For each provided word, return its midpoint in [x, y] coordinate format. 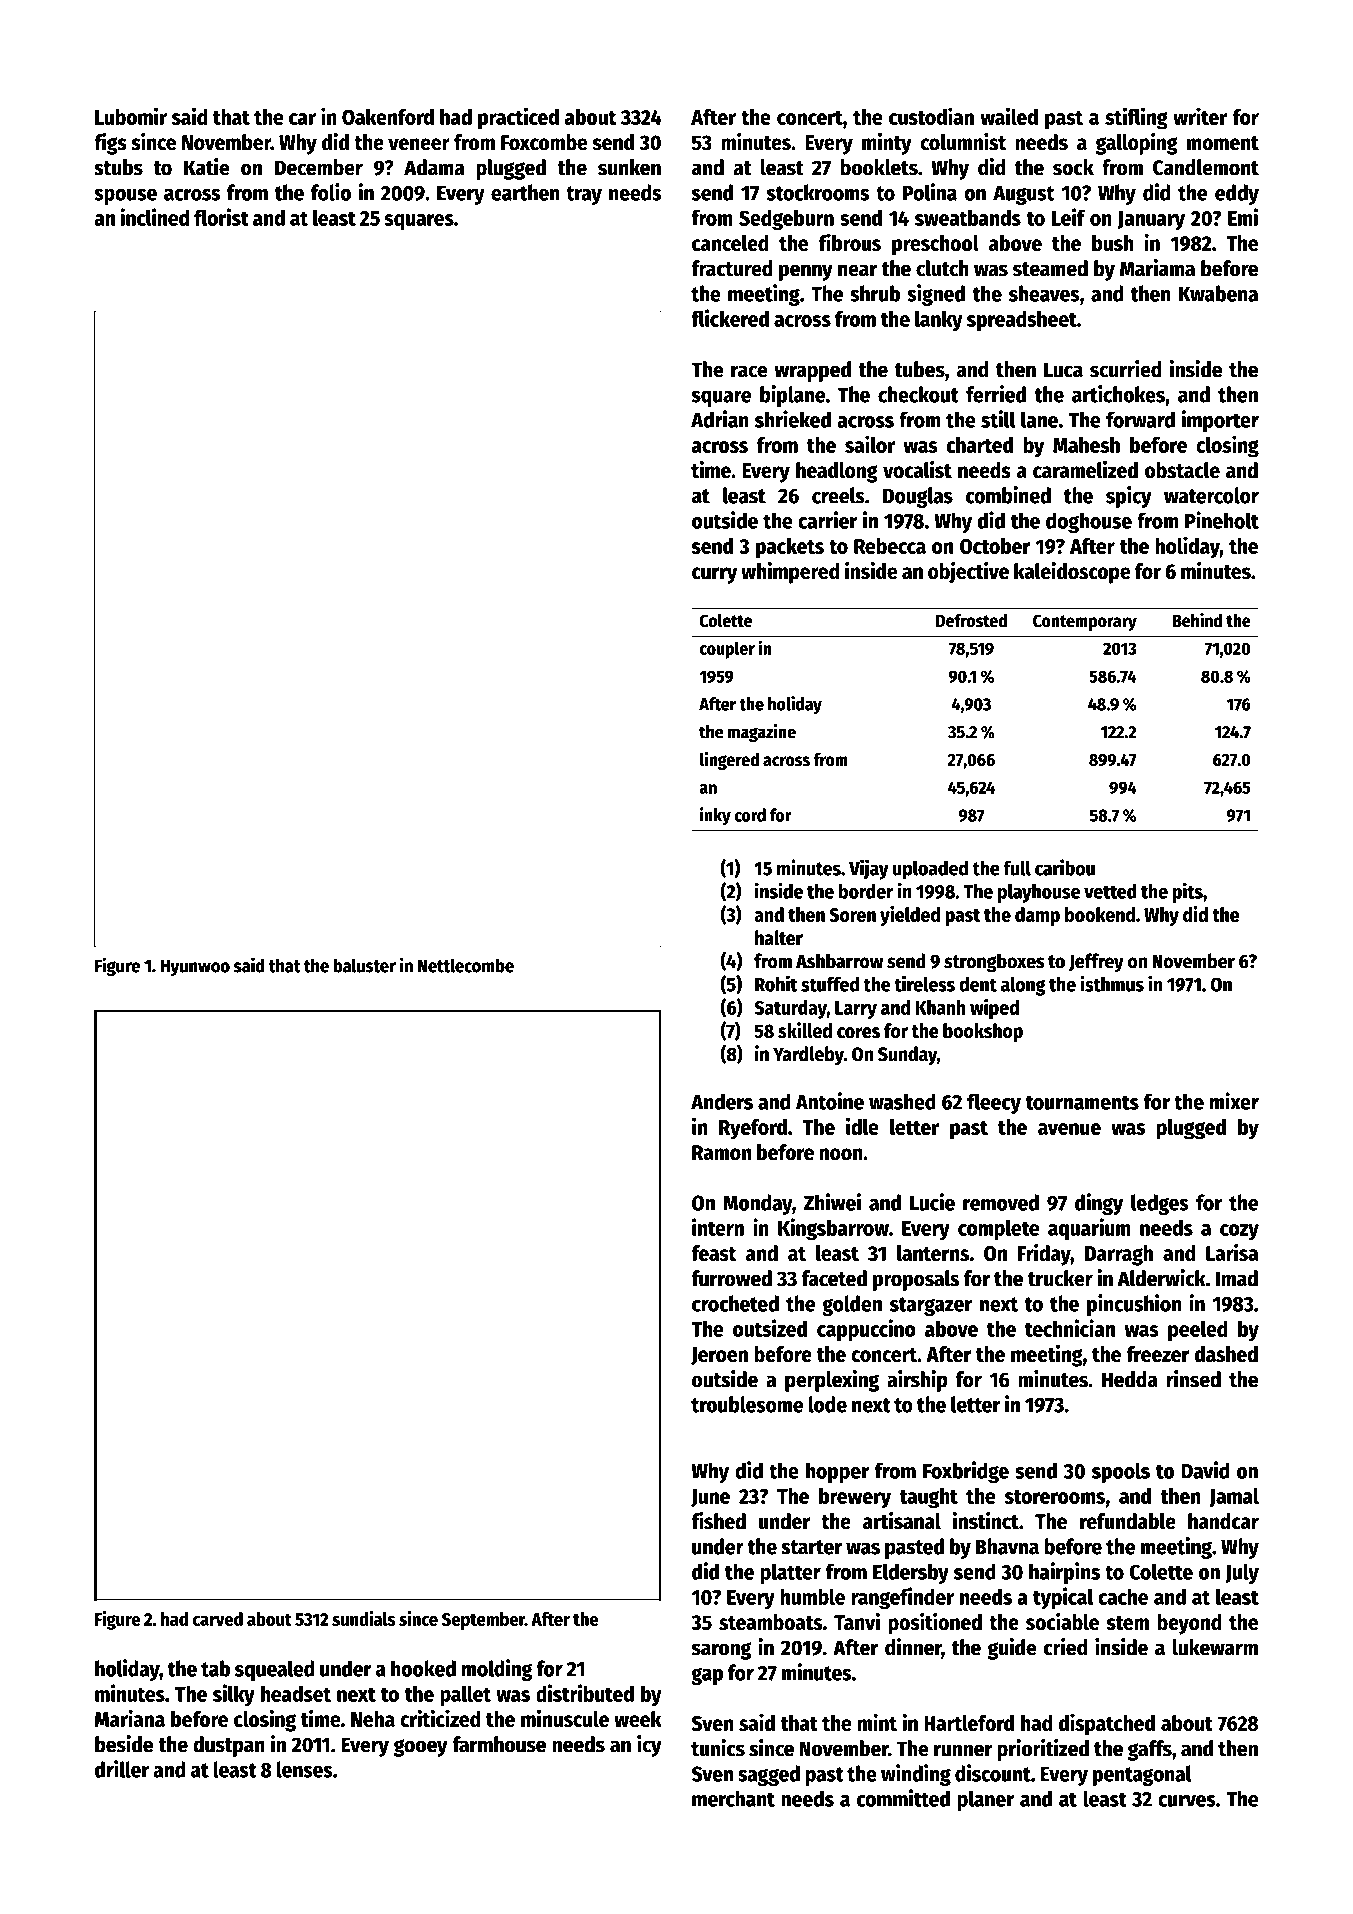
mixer [1234, 1101]
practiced [518, 118]
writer [1200, 116]
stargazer [931, 1306]
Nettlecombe [466, 965]
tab [215, 1668]
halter [779, 938]
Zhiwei [832, 1202]
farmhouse [499, 1744]
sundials [364, 1618]
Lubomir [131, 116]
